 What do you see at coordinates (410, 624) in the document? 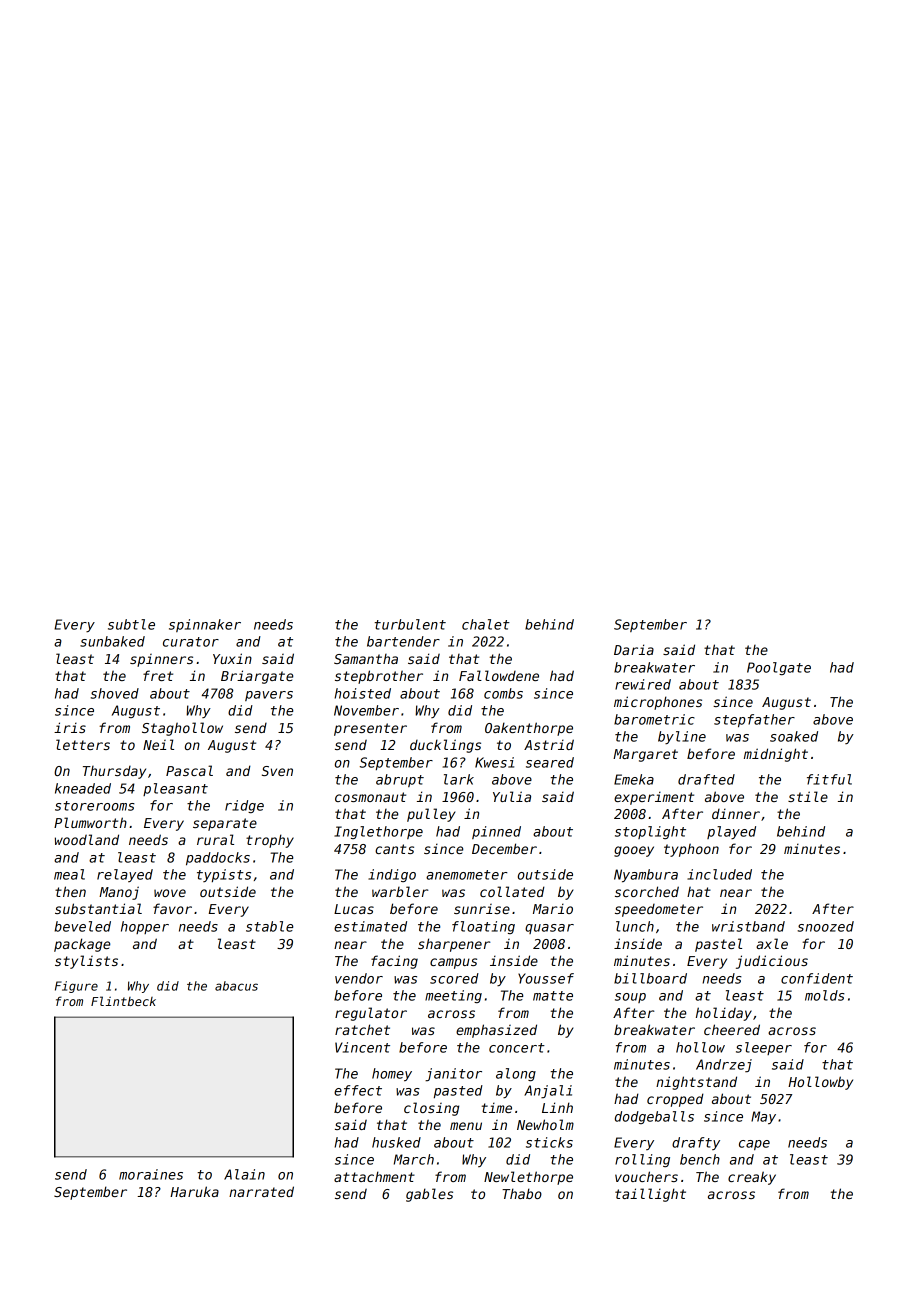
I see `turbulent` at bounding box center [410, 624].
